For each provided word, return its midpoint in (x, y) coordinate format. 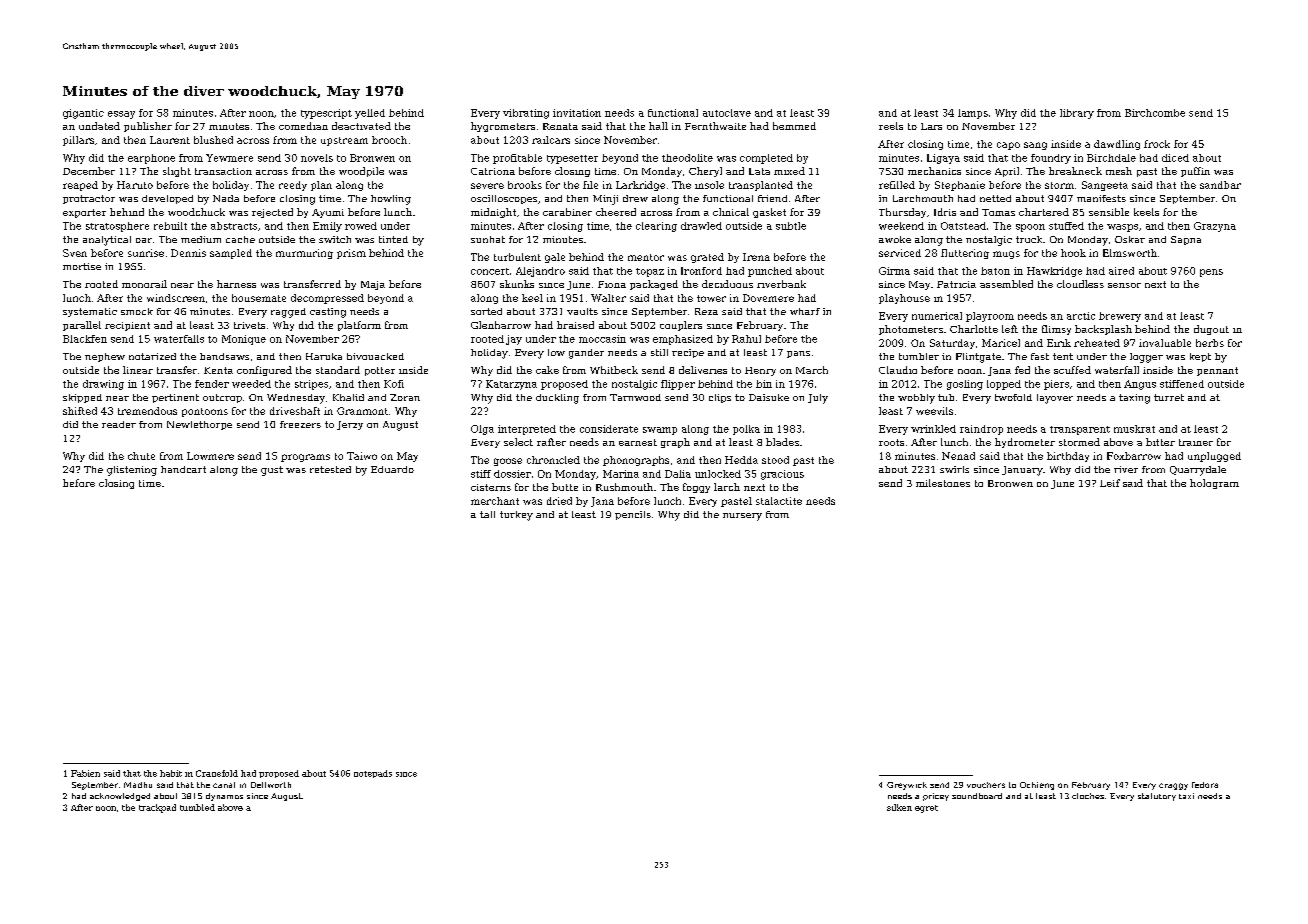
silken (899, 807)
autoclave (727, 113)
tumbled (197, 807)
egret (926, 809)
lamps (973, 114)
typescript (326, 114)
